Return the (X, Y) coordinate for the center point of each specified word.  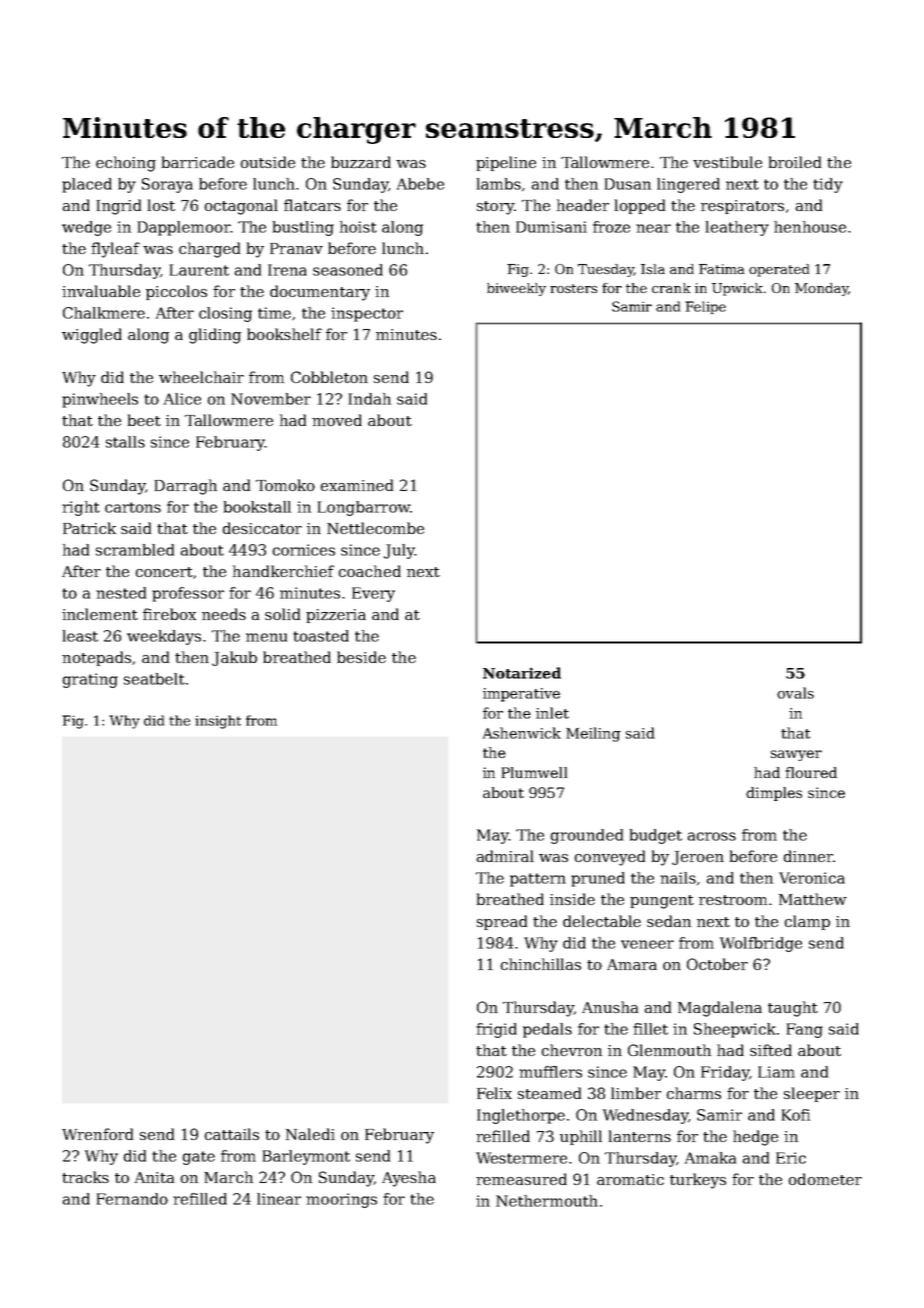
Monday (821, 289)
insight (218, 722)
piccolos (176, 292)
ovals (795, 693)
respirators (742, 207)
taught (793, 1009)
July (399, 551)
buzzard (361, 162)
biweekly (516, 289)
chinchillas (541, 964)
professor (188, 594)
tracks (85, 1177)
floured (811, 772)
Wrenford (97, 1134)
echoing (126, 164)
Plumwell (534, 772)
